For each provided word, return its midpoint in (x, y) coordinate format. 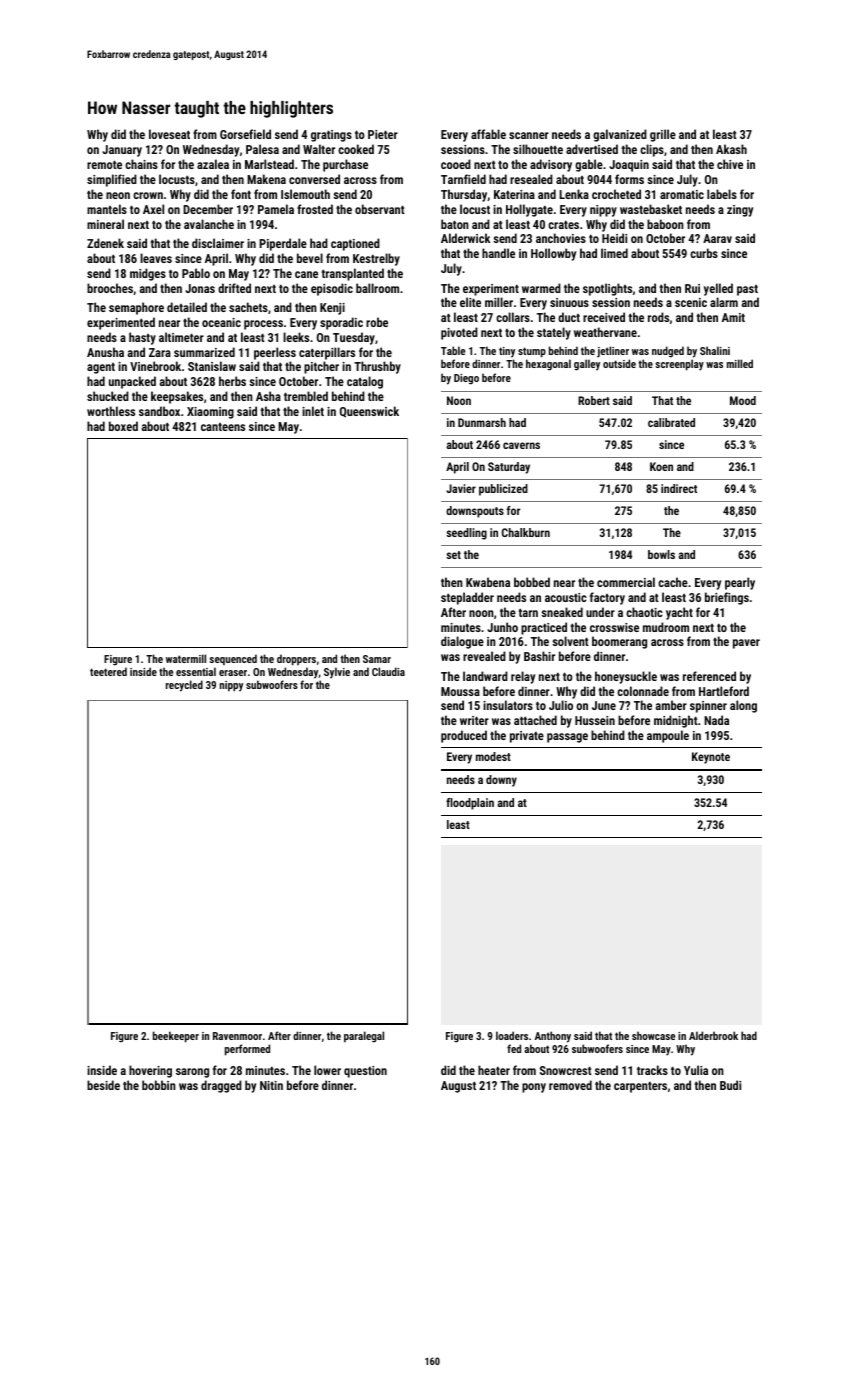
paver (746, 644)
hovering (150, 1071)
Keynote (711, 758)
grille (663, 135)
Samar (377, 659)
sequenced (233, 659)
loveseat (169, 134)
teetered (108, 671)
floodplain (470, 804)
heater (494, 1070)
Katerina (514, 194)
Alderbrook (713, 1035)
